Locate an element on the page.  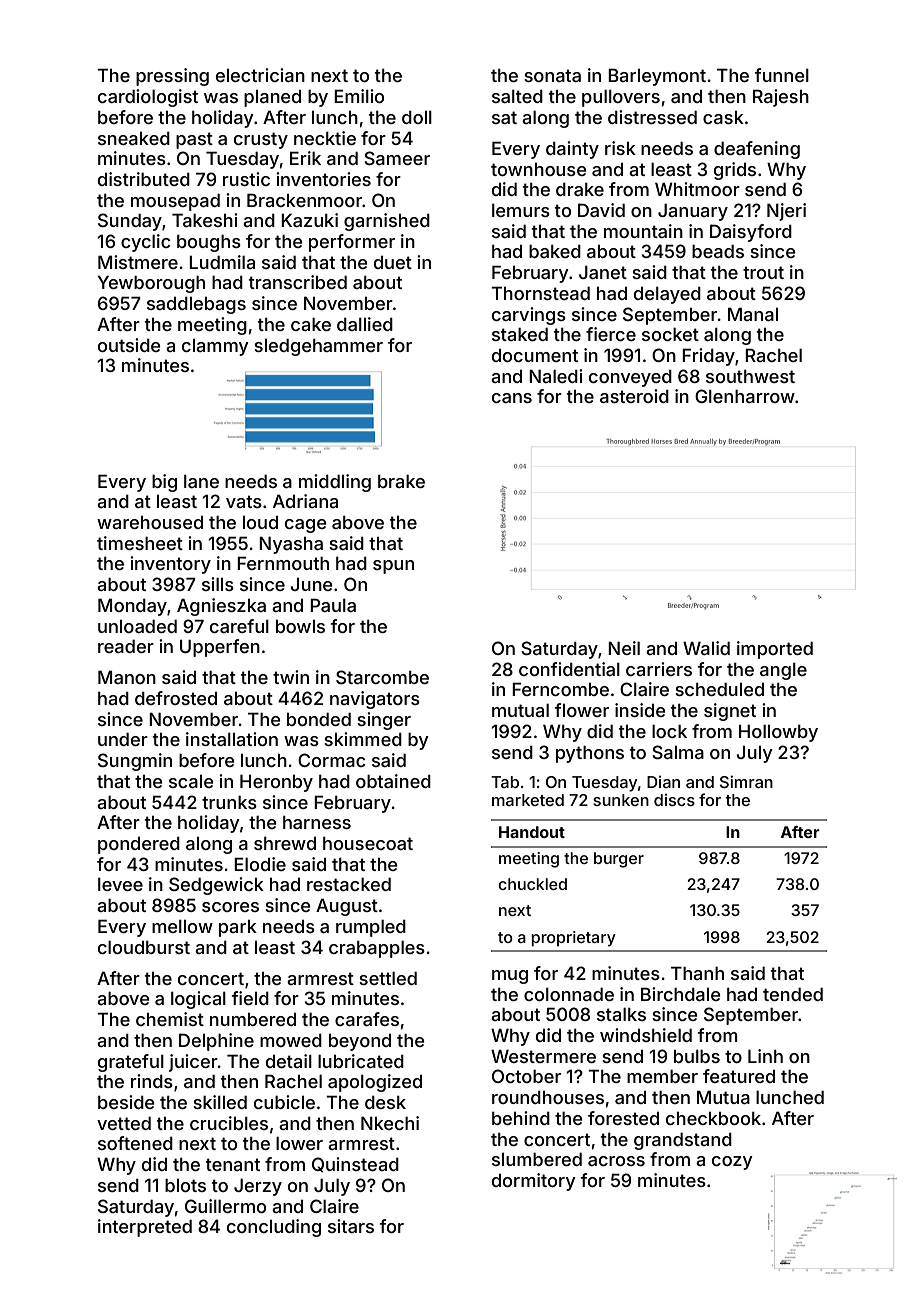
Glenharrow is located at coordinates (745, 396).
